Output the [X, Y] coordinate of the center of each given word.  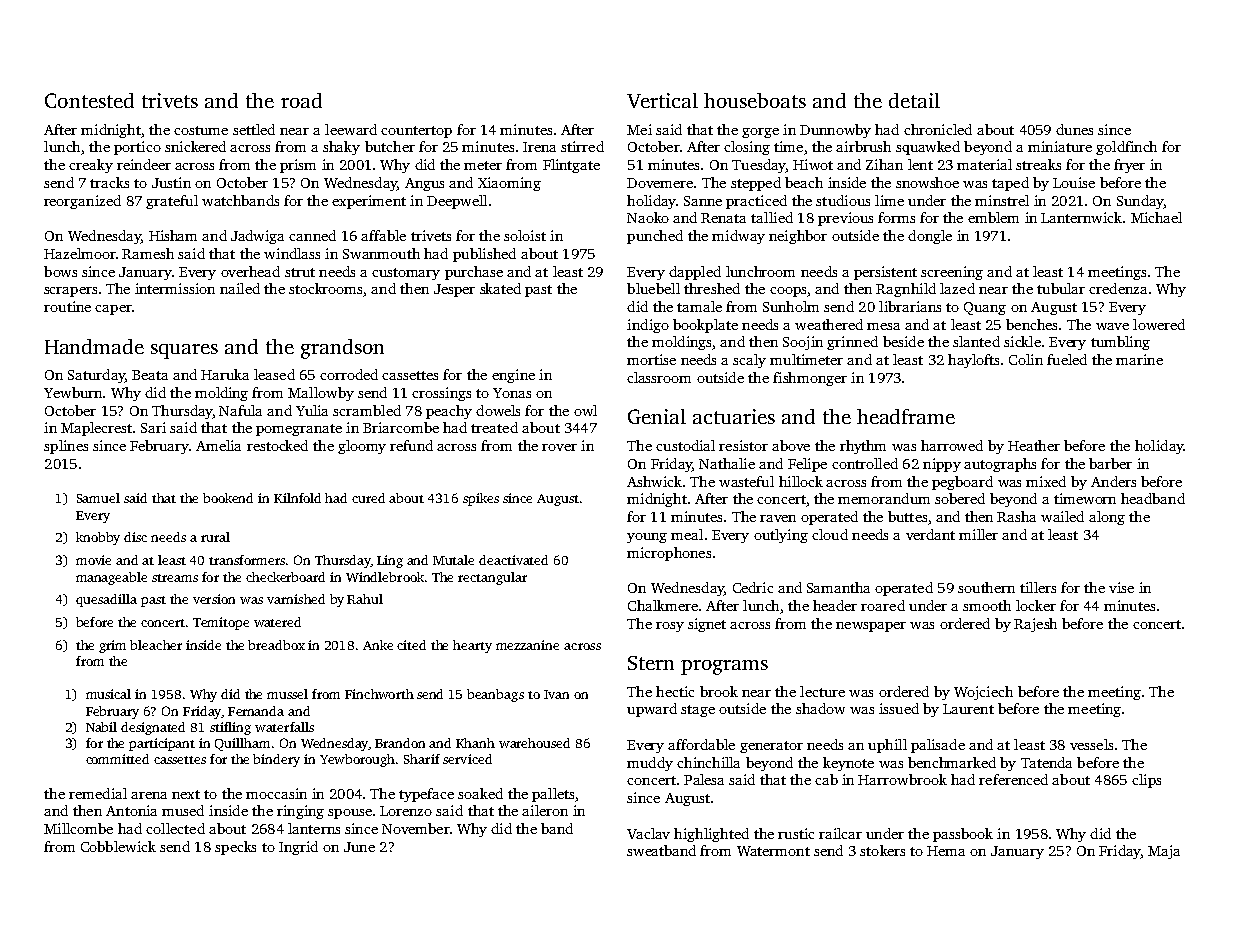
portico [137, 148]
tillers [1038, 587]
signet [707, 625]
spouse [350, 814]
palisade [938, 746]
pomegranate [299, 430]
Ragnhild [906, 290]
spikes [481, 499]
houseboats [755, 100]
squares [184, 351]
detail [914, 100]
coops [788, 292]
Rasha [1016, 516]
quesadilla [106, 600]
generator [771, 747]
